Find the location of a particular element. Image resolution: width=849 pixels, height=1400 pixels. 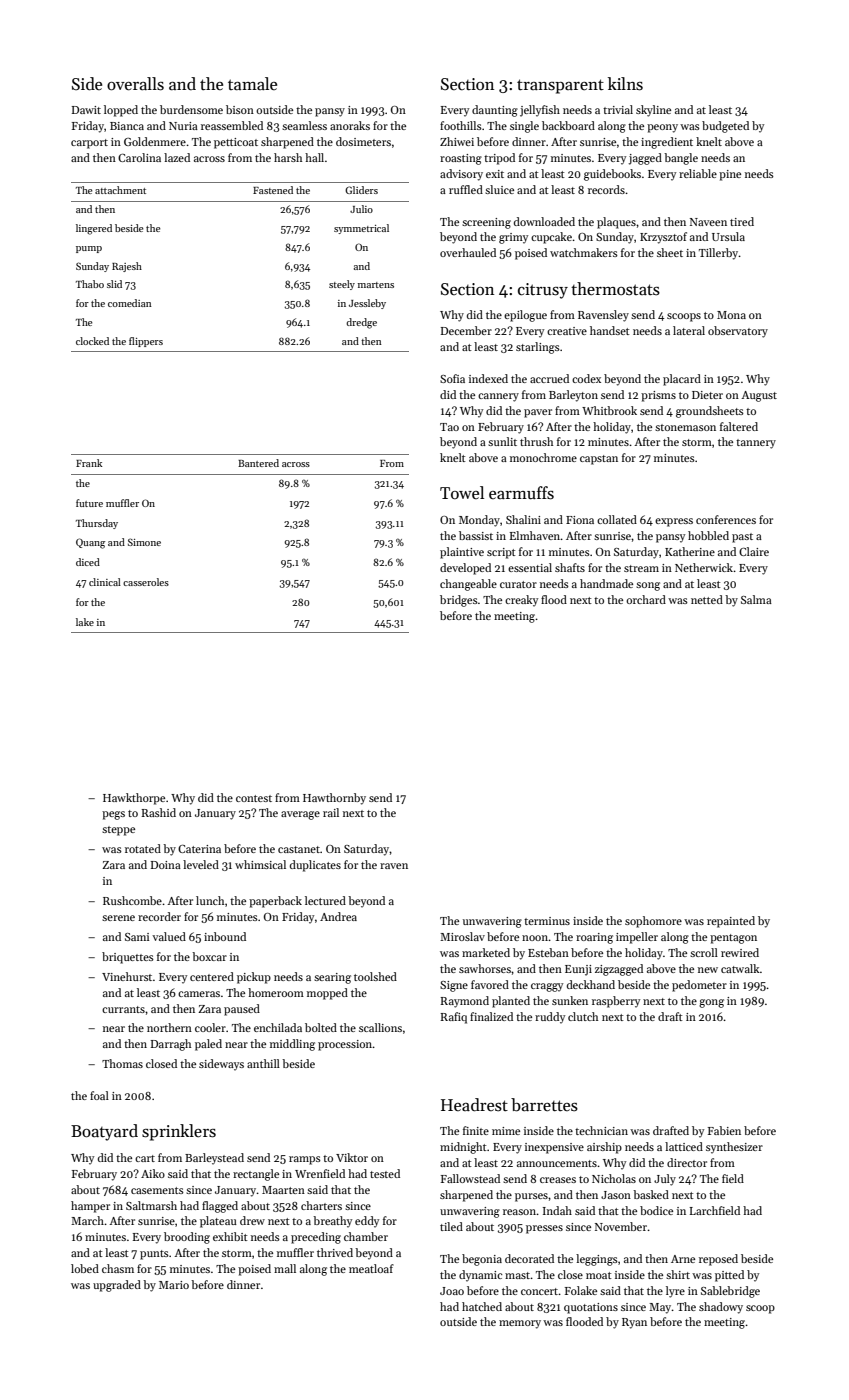

serene is located at coordinates (118, 918).
